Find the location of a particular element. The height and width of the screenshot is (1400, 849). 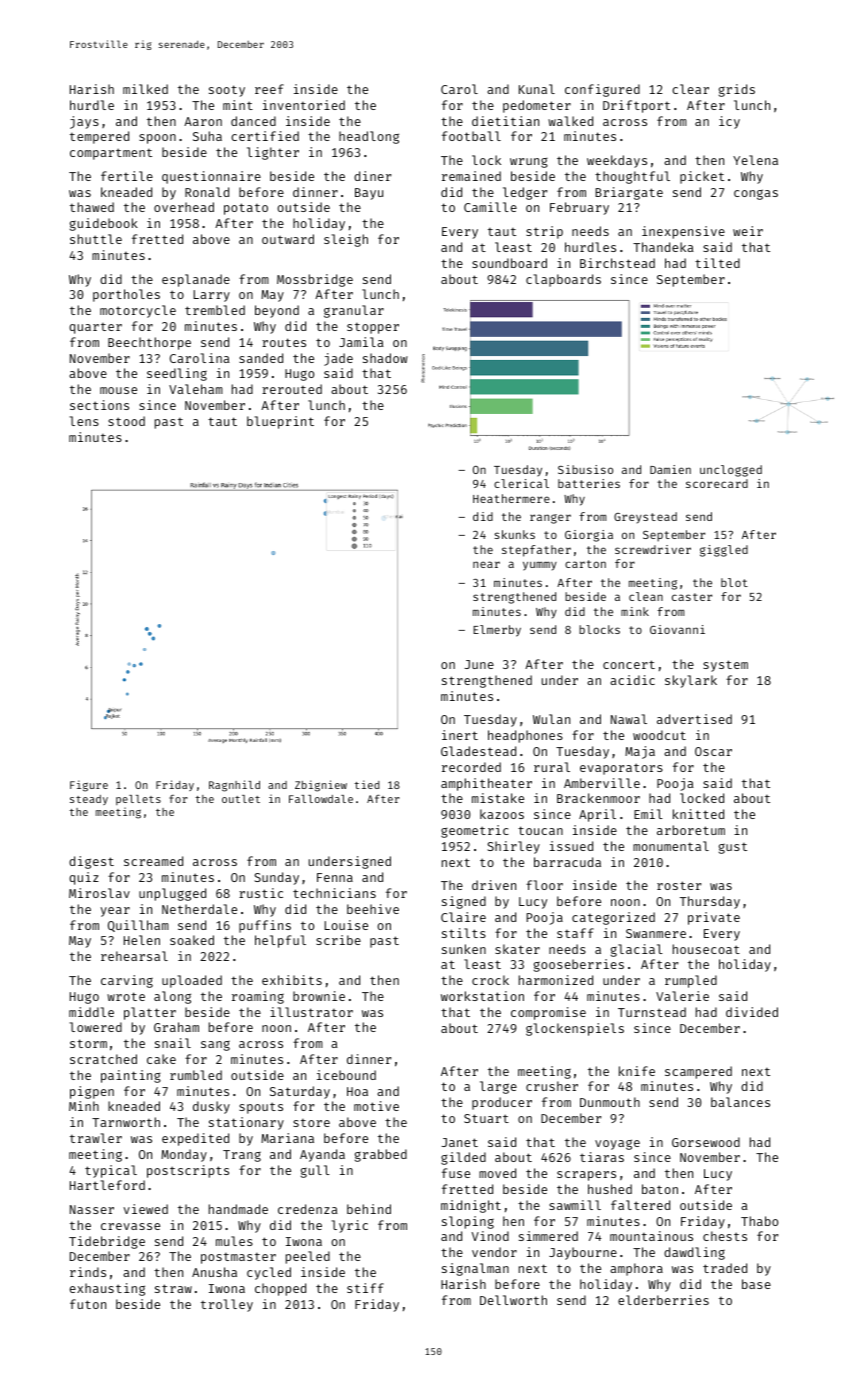

reef is located at coordinates (269, 89).
